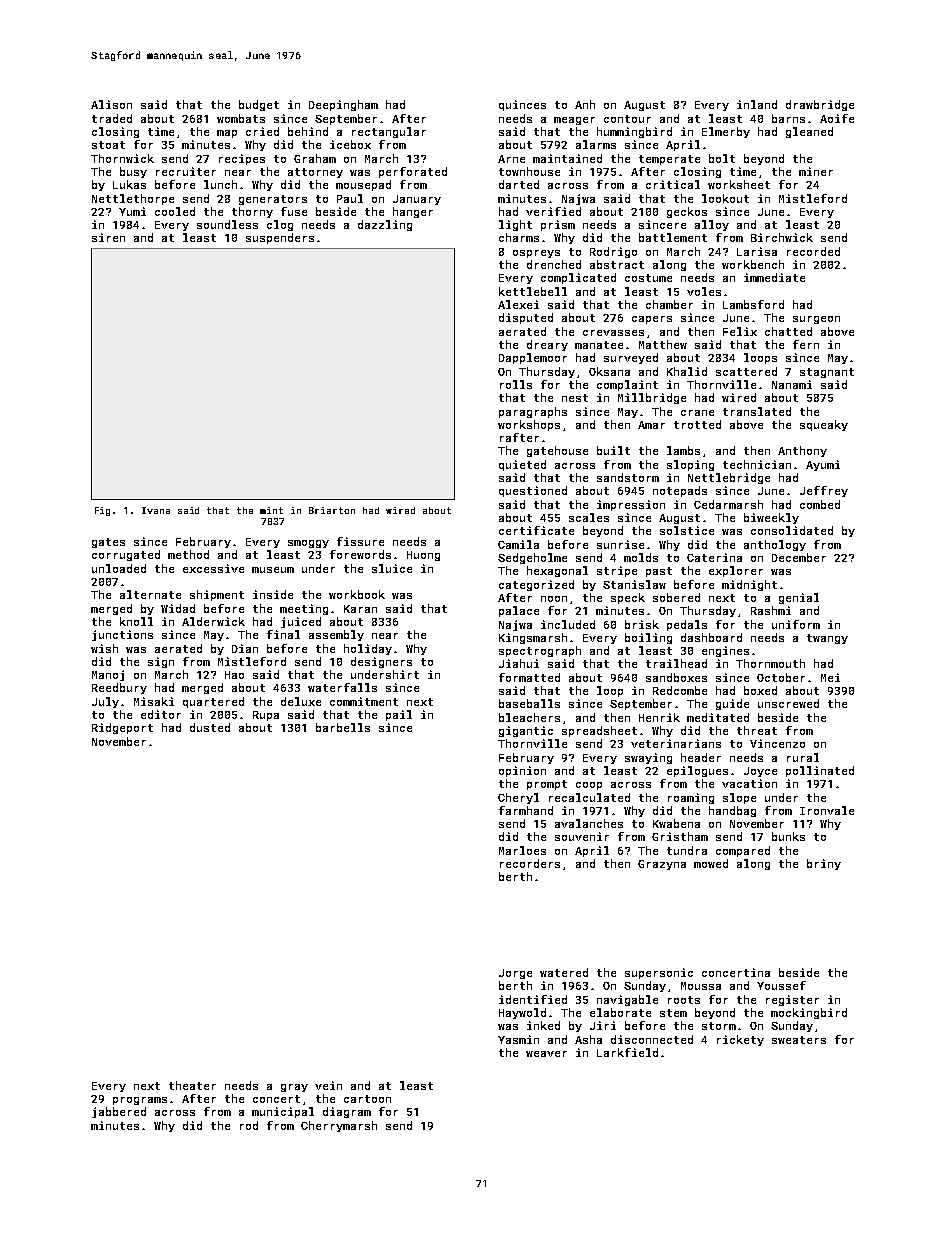 Image resolution: width=952 pixels, height=1233 pixels. I want to click on light, so click(515, 225).
